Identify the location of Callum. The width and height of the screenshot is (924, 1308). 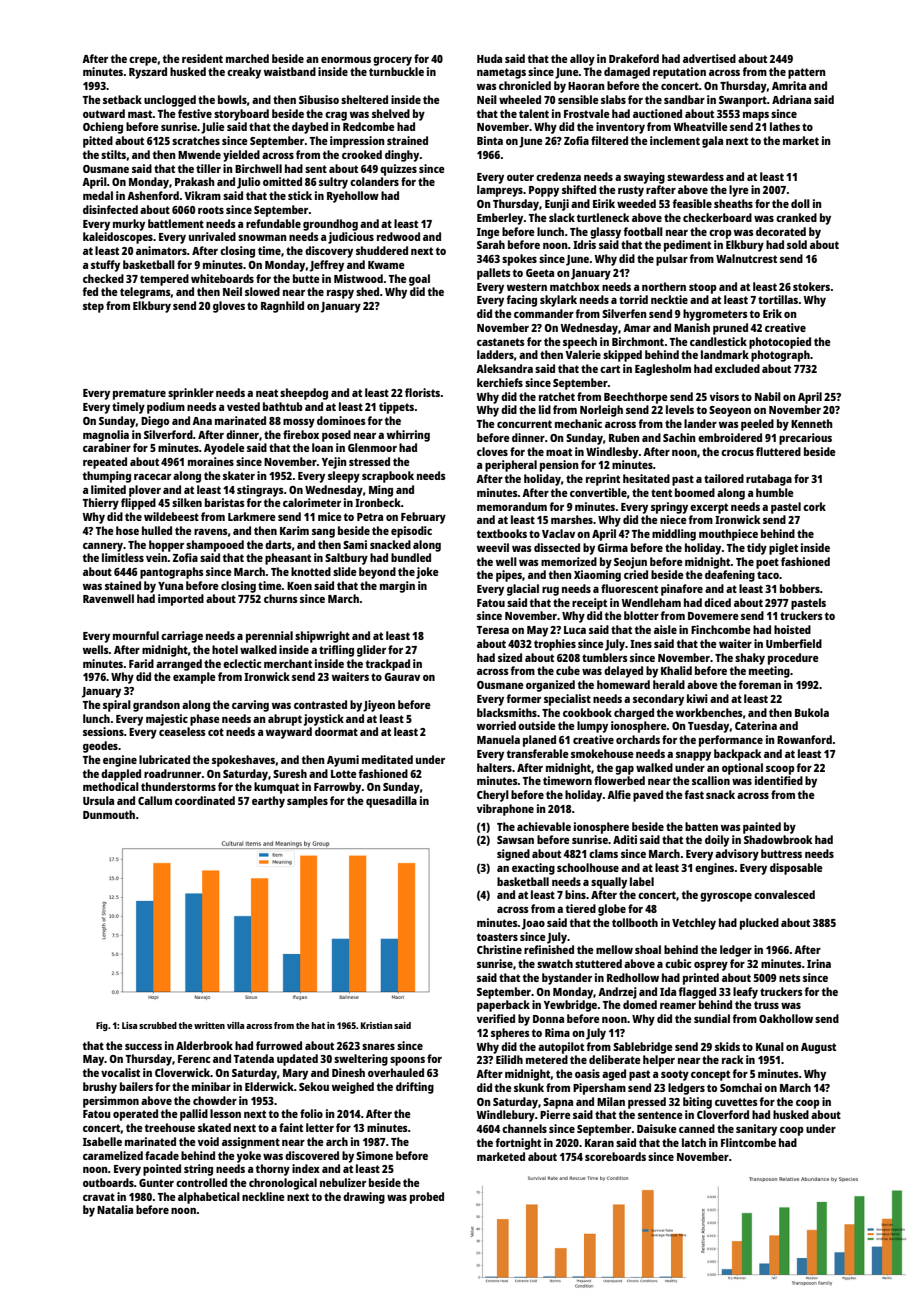
(155, 800).
